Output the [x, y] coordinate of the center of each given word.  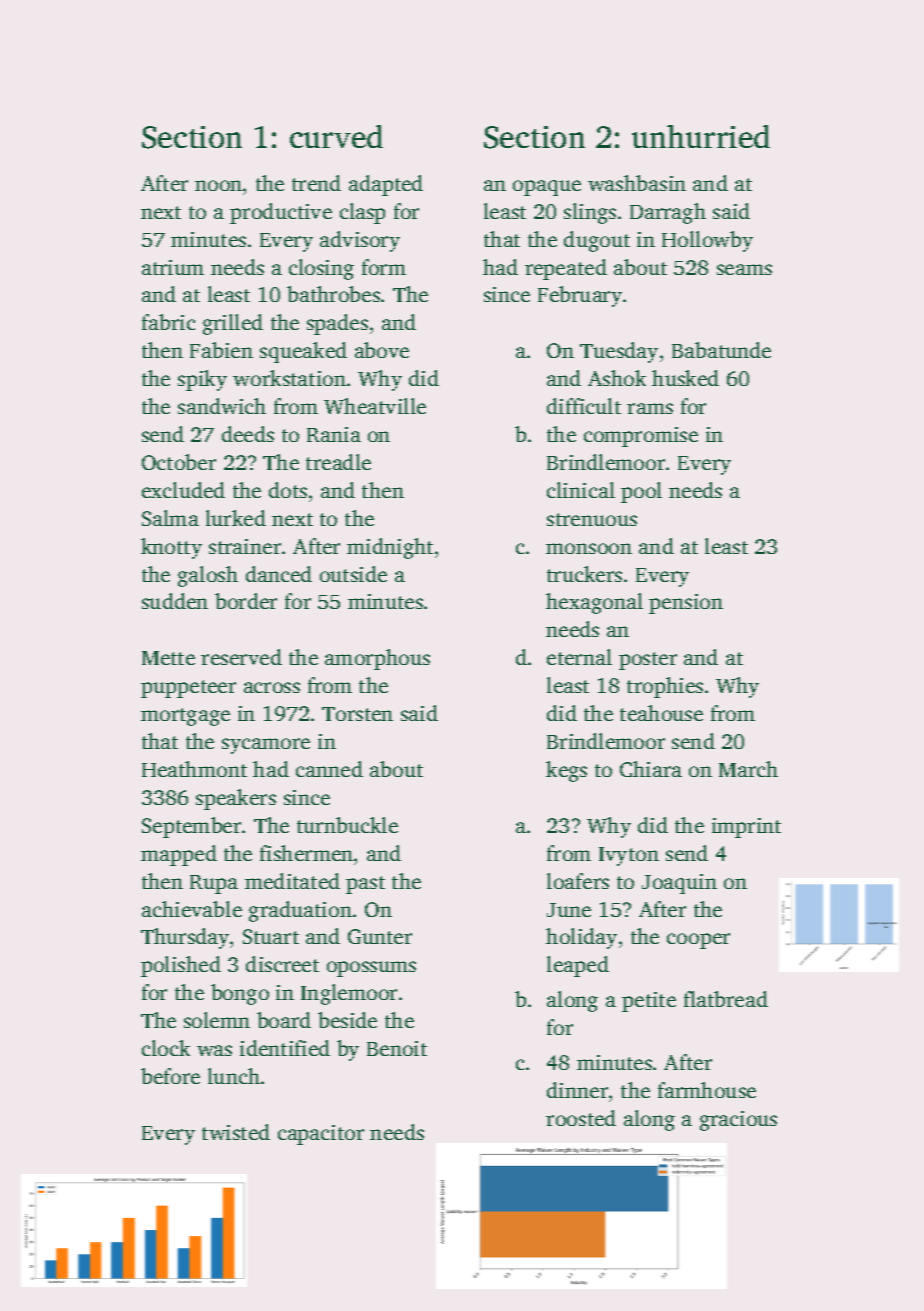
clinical [581, 490]
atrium [173, 267]
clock [166, 1048]
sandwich [222, 406]
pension [686, 604]
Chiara [651, 769]
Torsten [357, 714]
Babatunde [721, 350]
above [382, 350]
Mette [168, 658]
